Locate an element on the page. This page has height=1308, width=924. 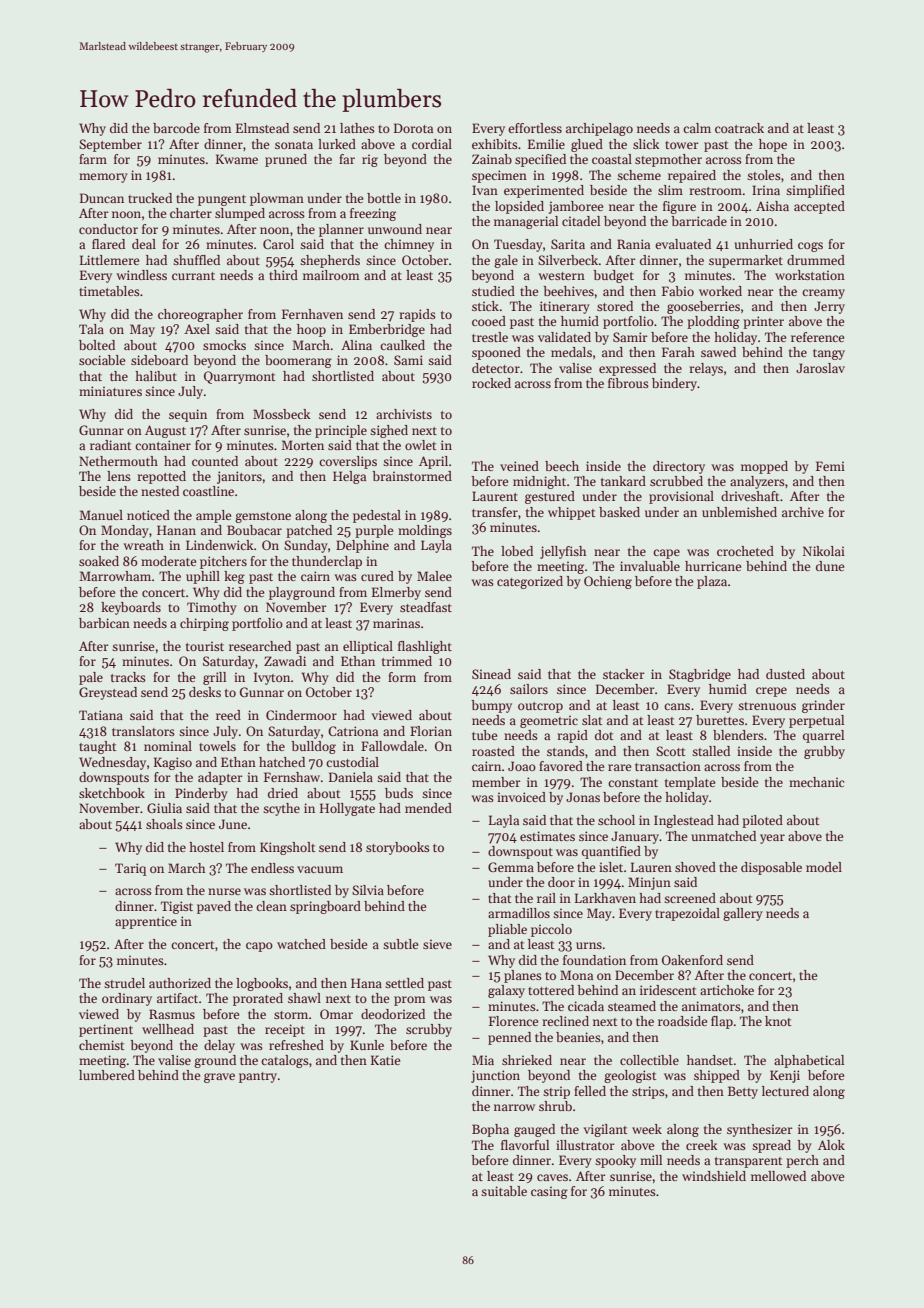
mopped is located at coordinates (764, 467).
